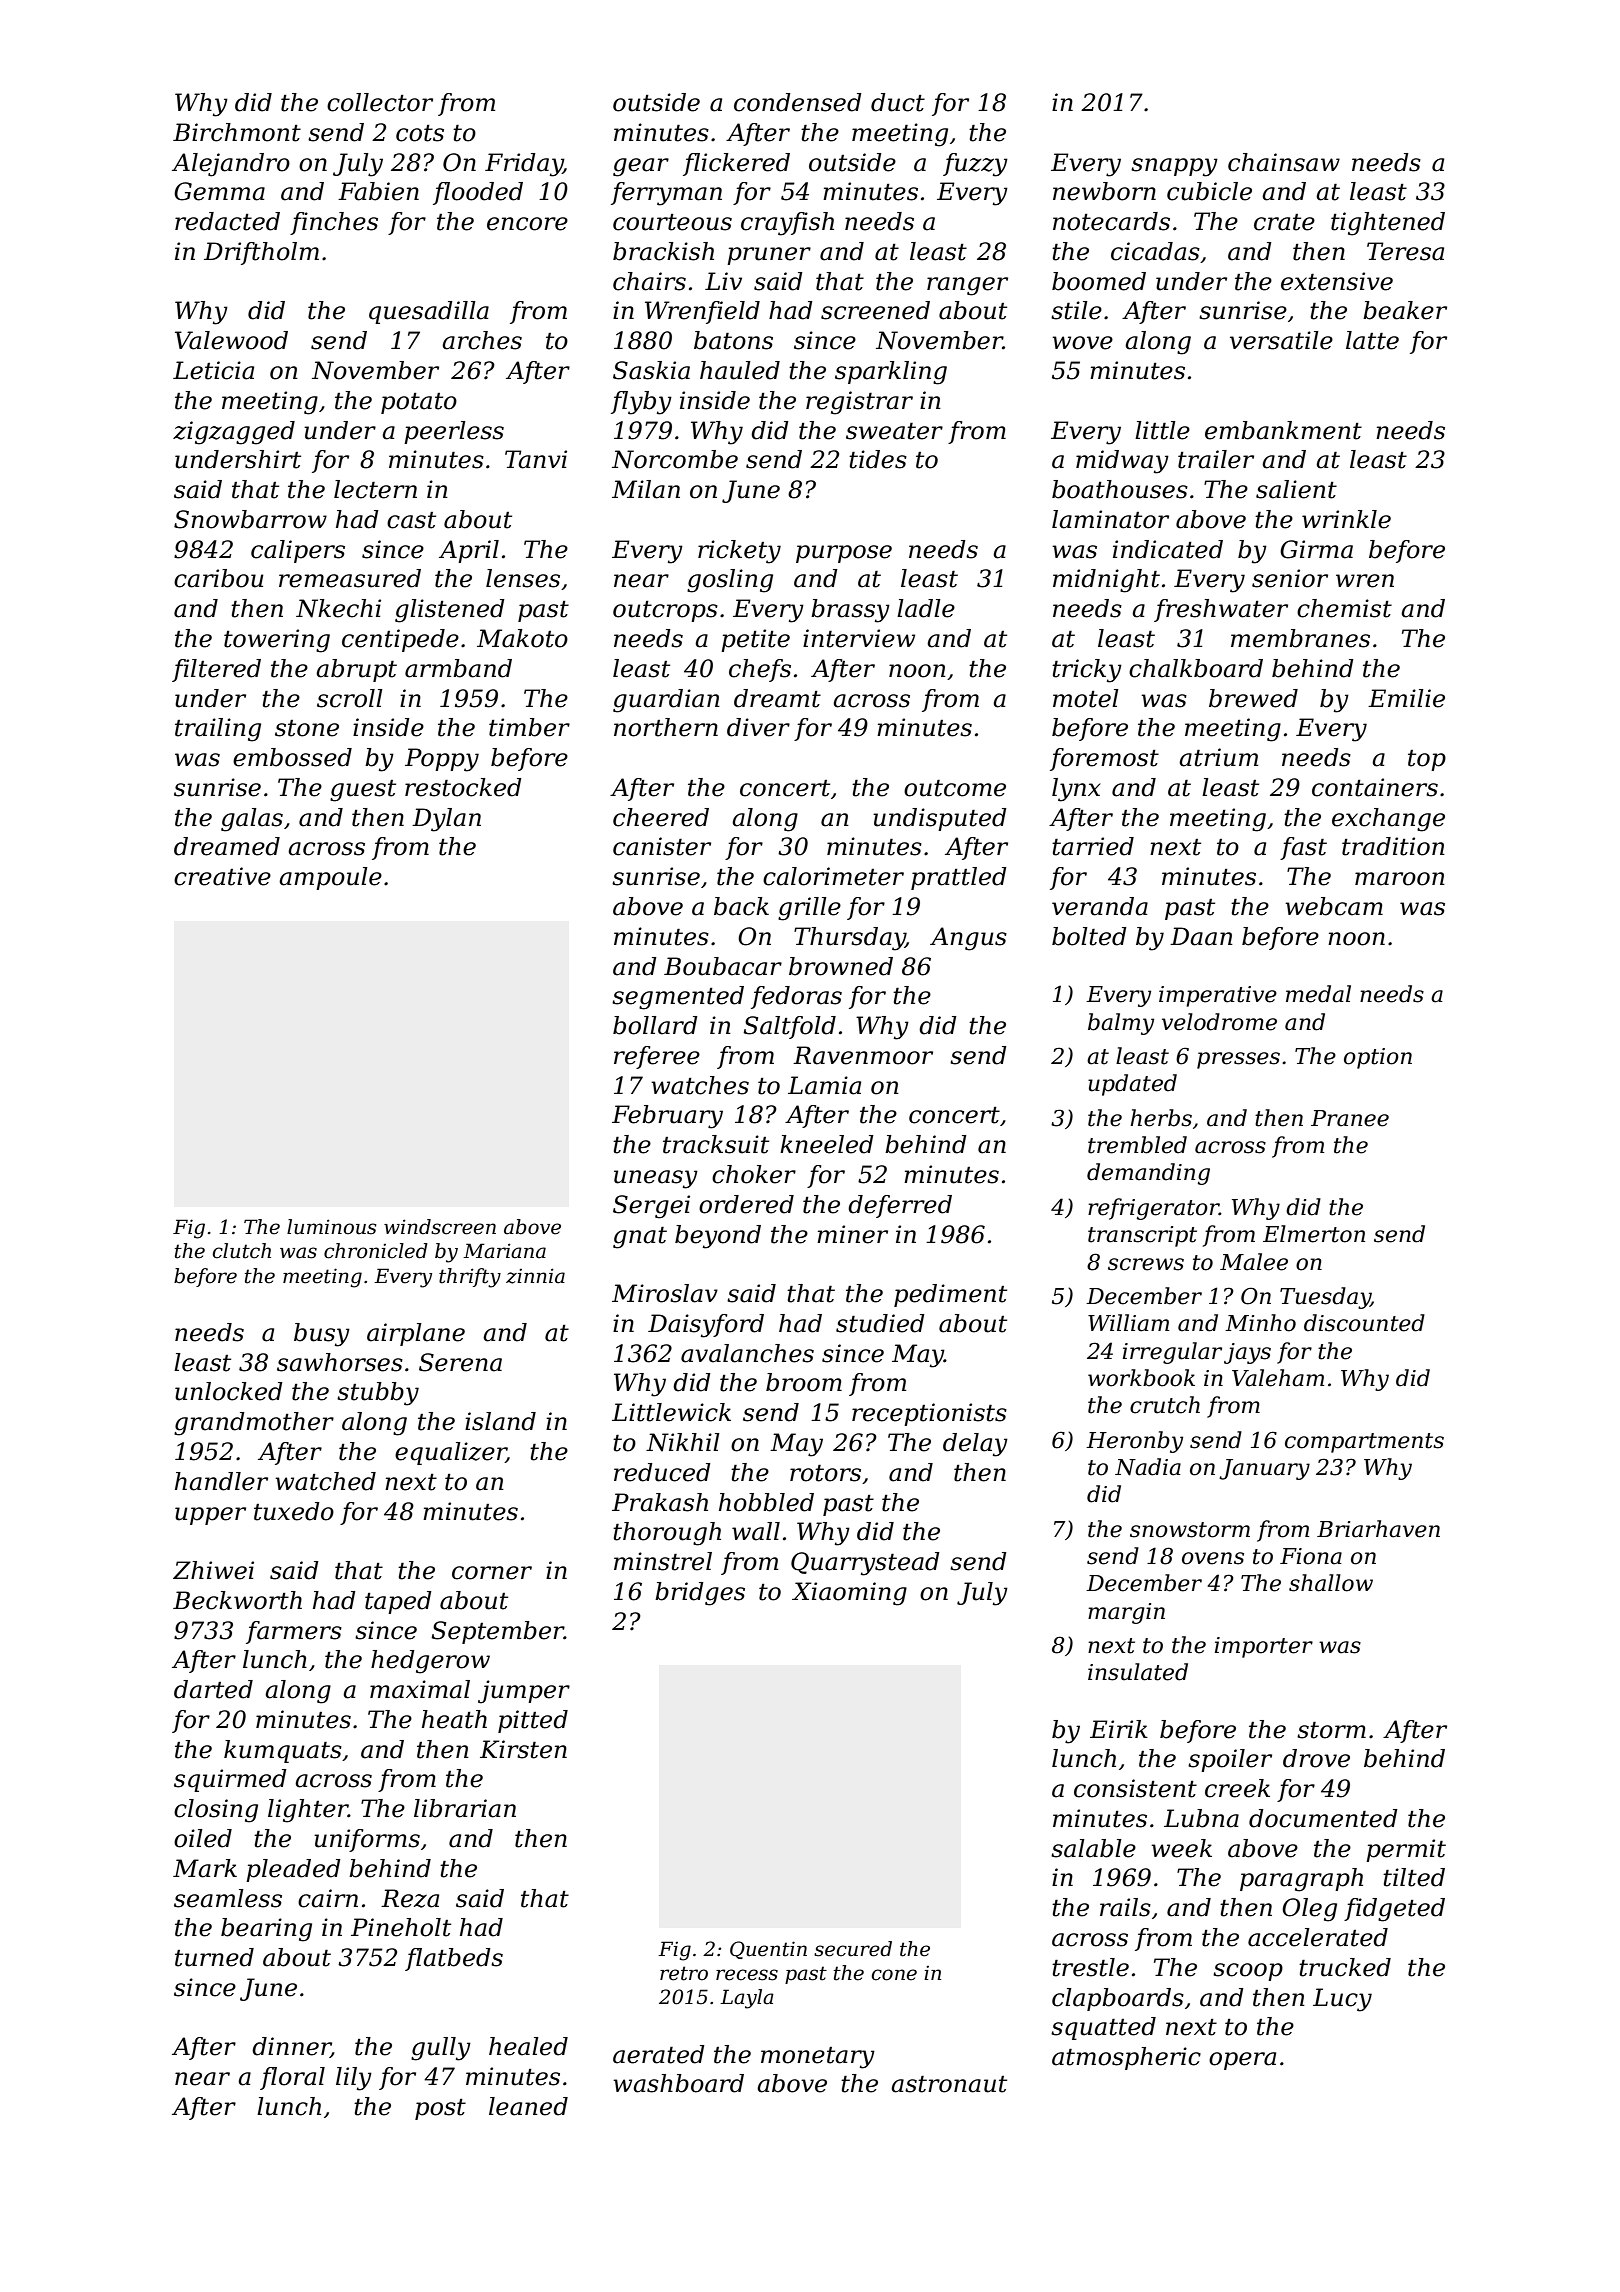 The width and height of the image is (1620, 2292). I want to click on floral, so click(292, 2078).
